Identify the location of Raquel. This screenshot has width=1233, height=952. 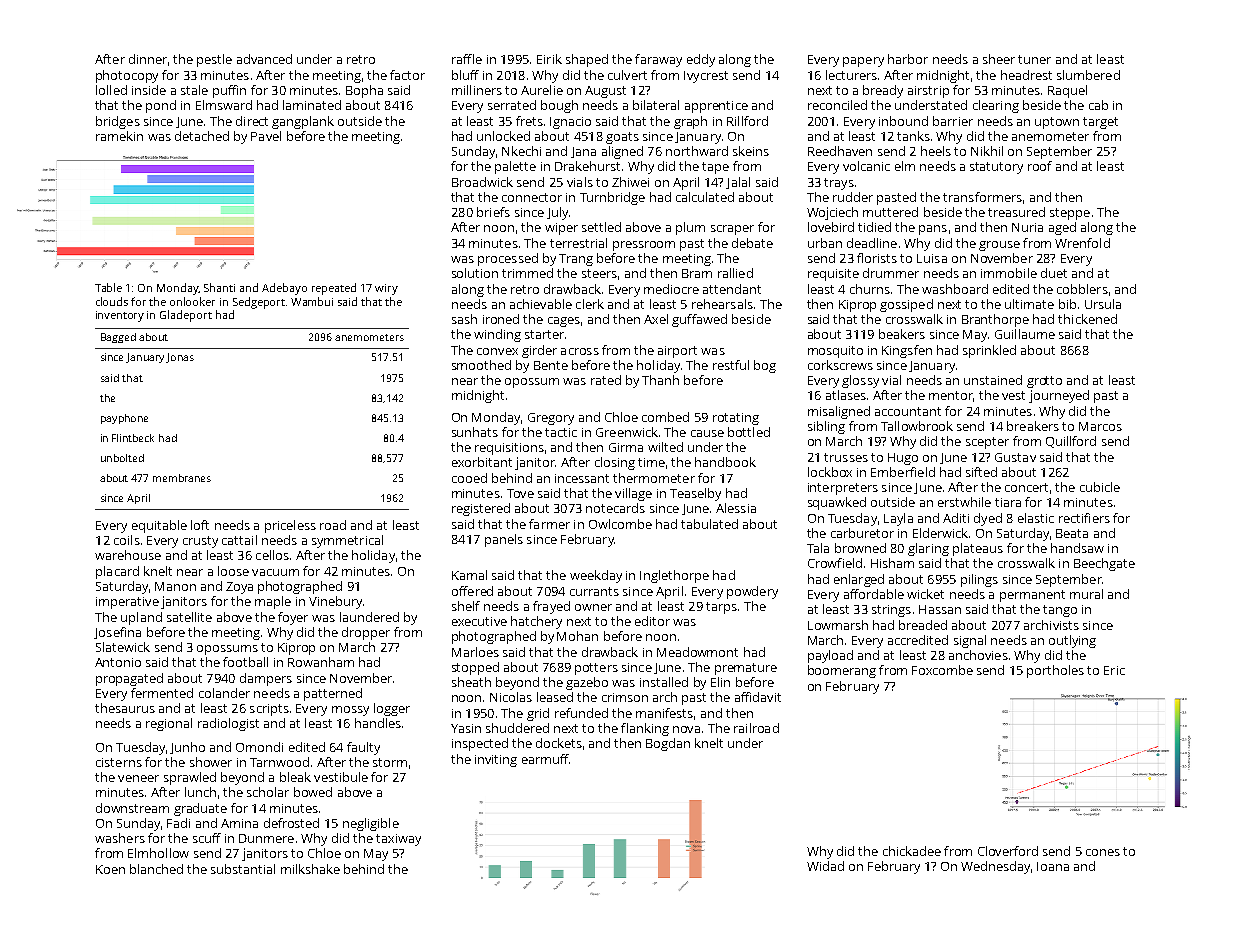
(1067, 91).
